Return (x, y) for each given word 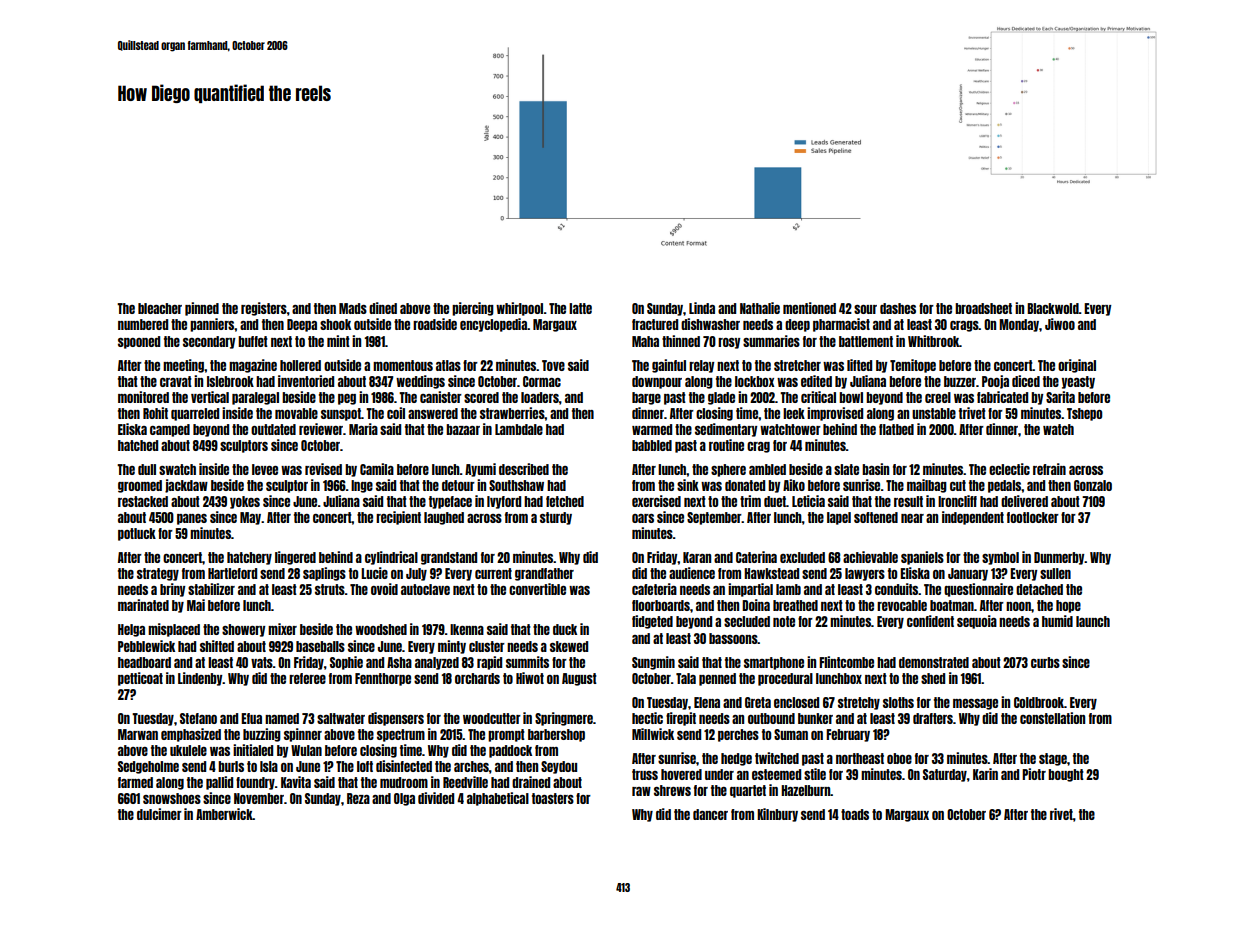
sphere (728, 470)
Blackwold (1053, 308)
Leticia (808, 501)
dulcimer (159, 814)
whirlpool (520, 309)
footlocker (1033, 517)
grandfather (544, 574)
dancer (710, 814)
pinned (202, 309)
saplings (324, 574)
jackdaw (186, 486)
